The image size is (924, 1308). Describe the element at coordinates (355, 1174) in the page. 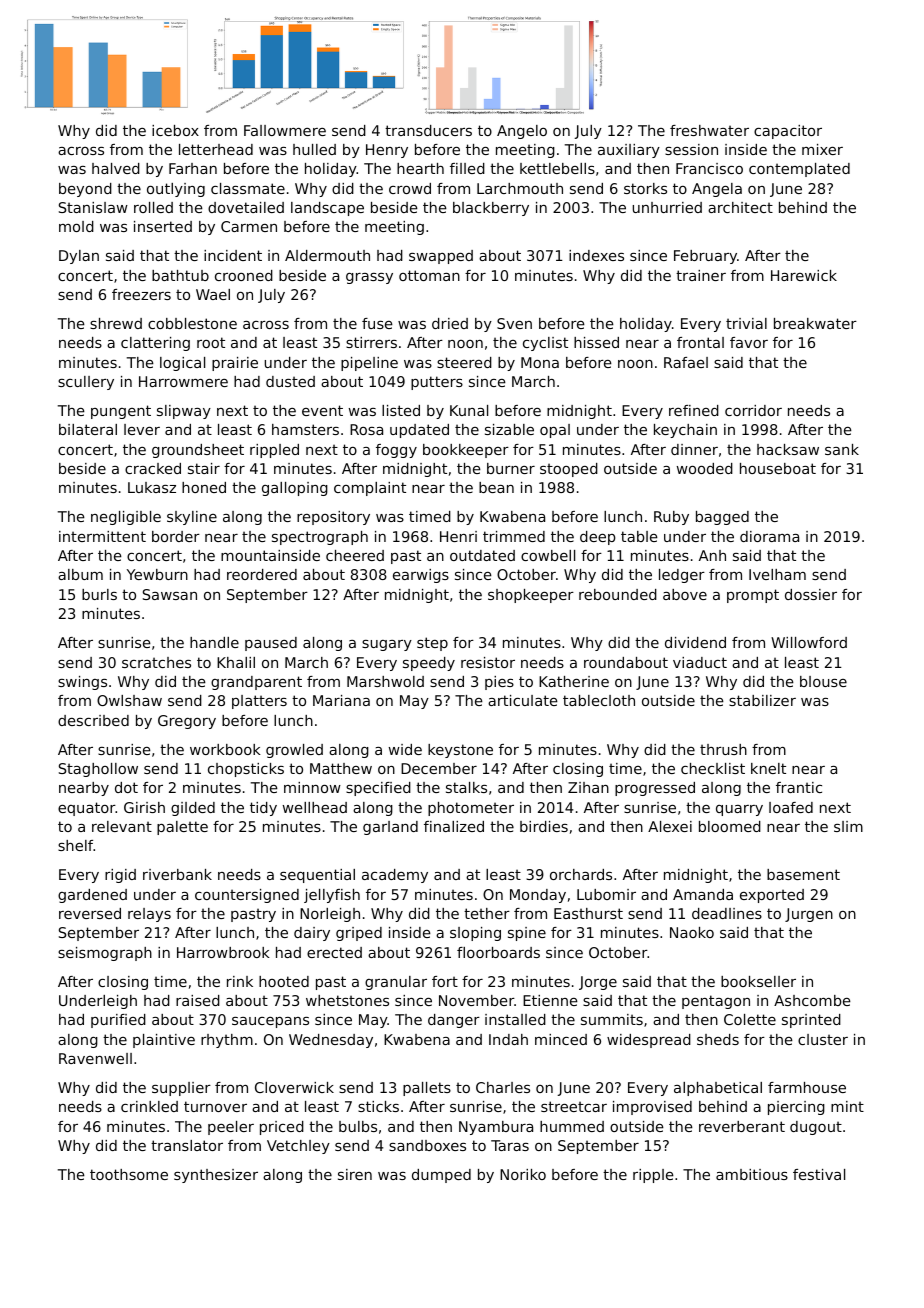

I see `siren` at that location.
